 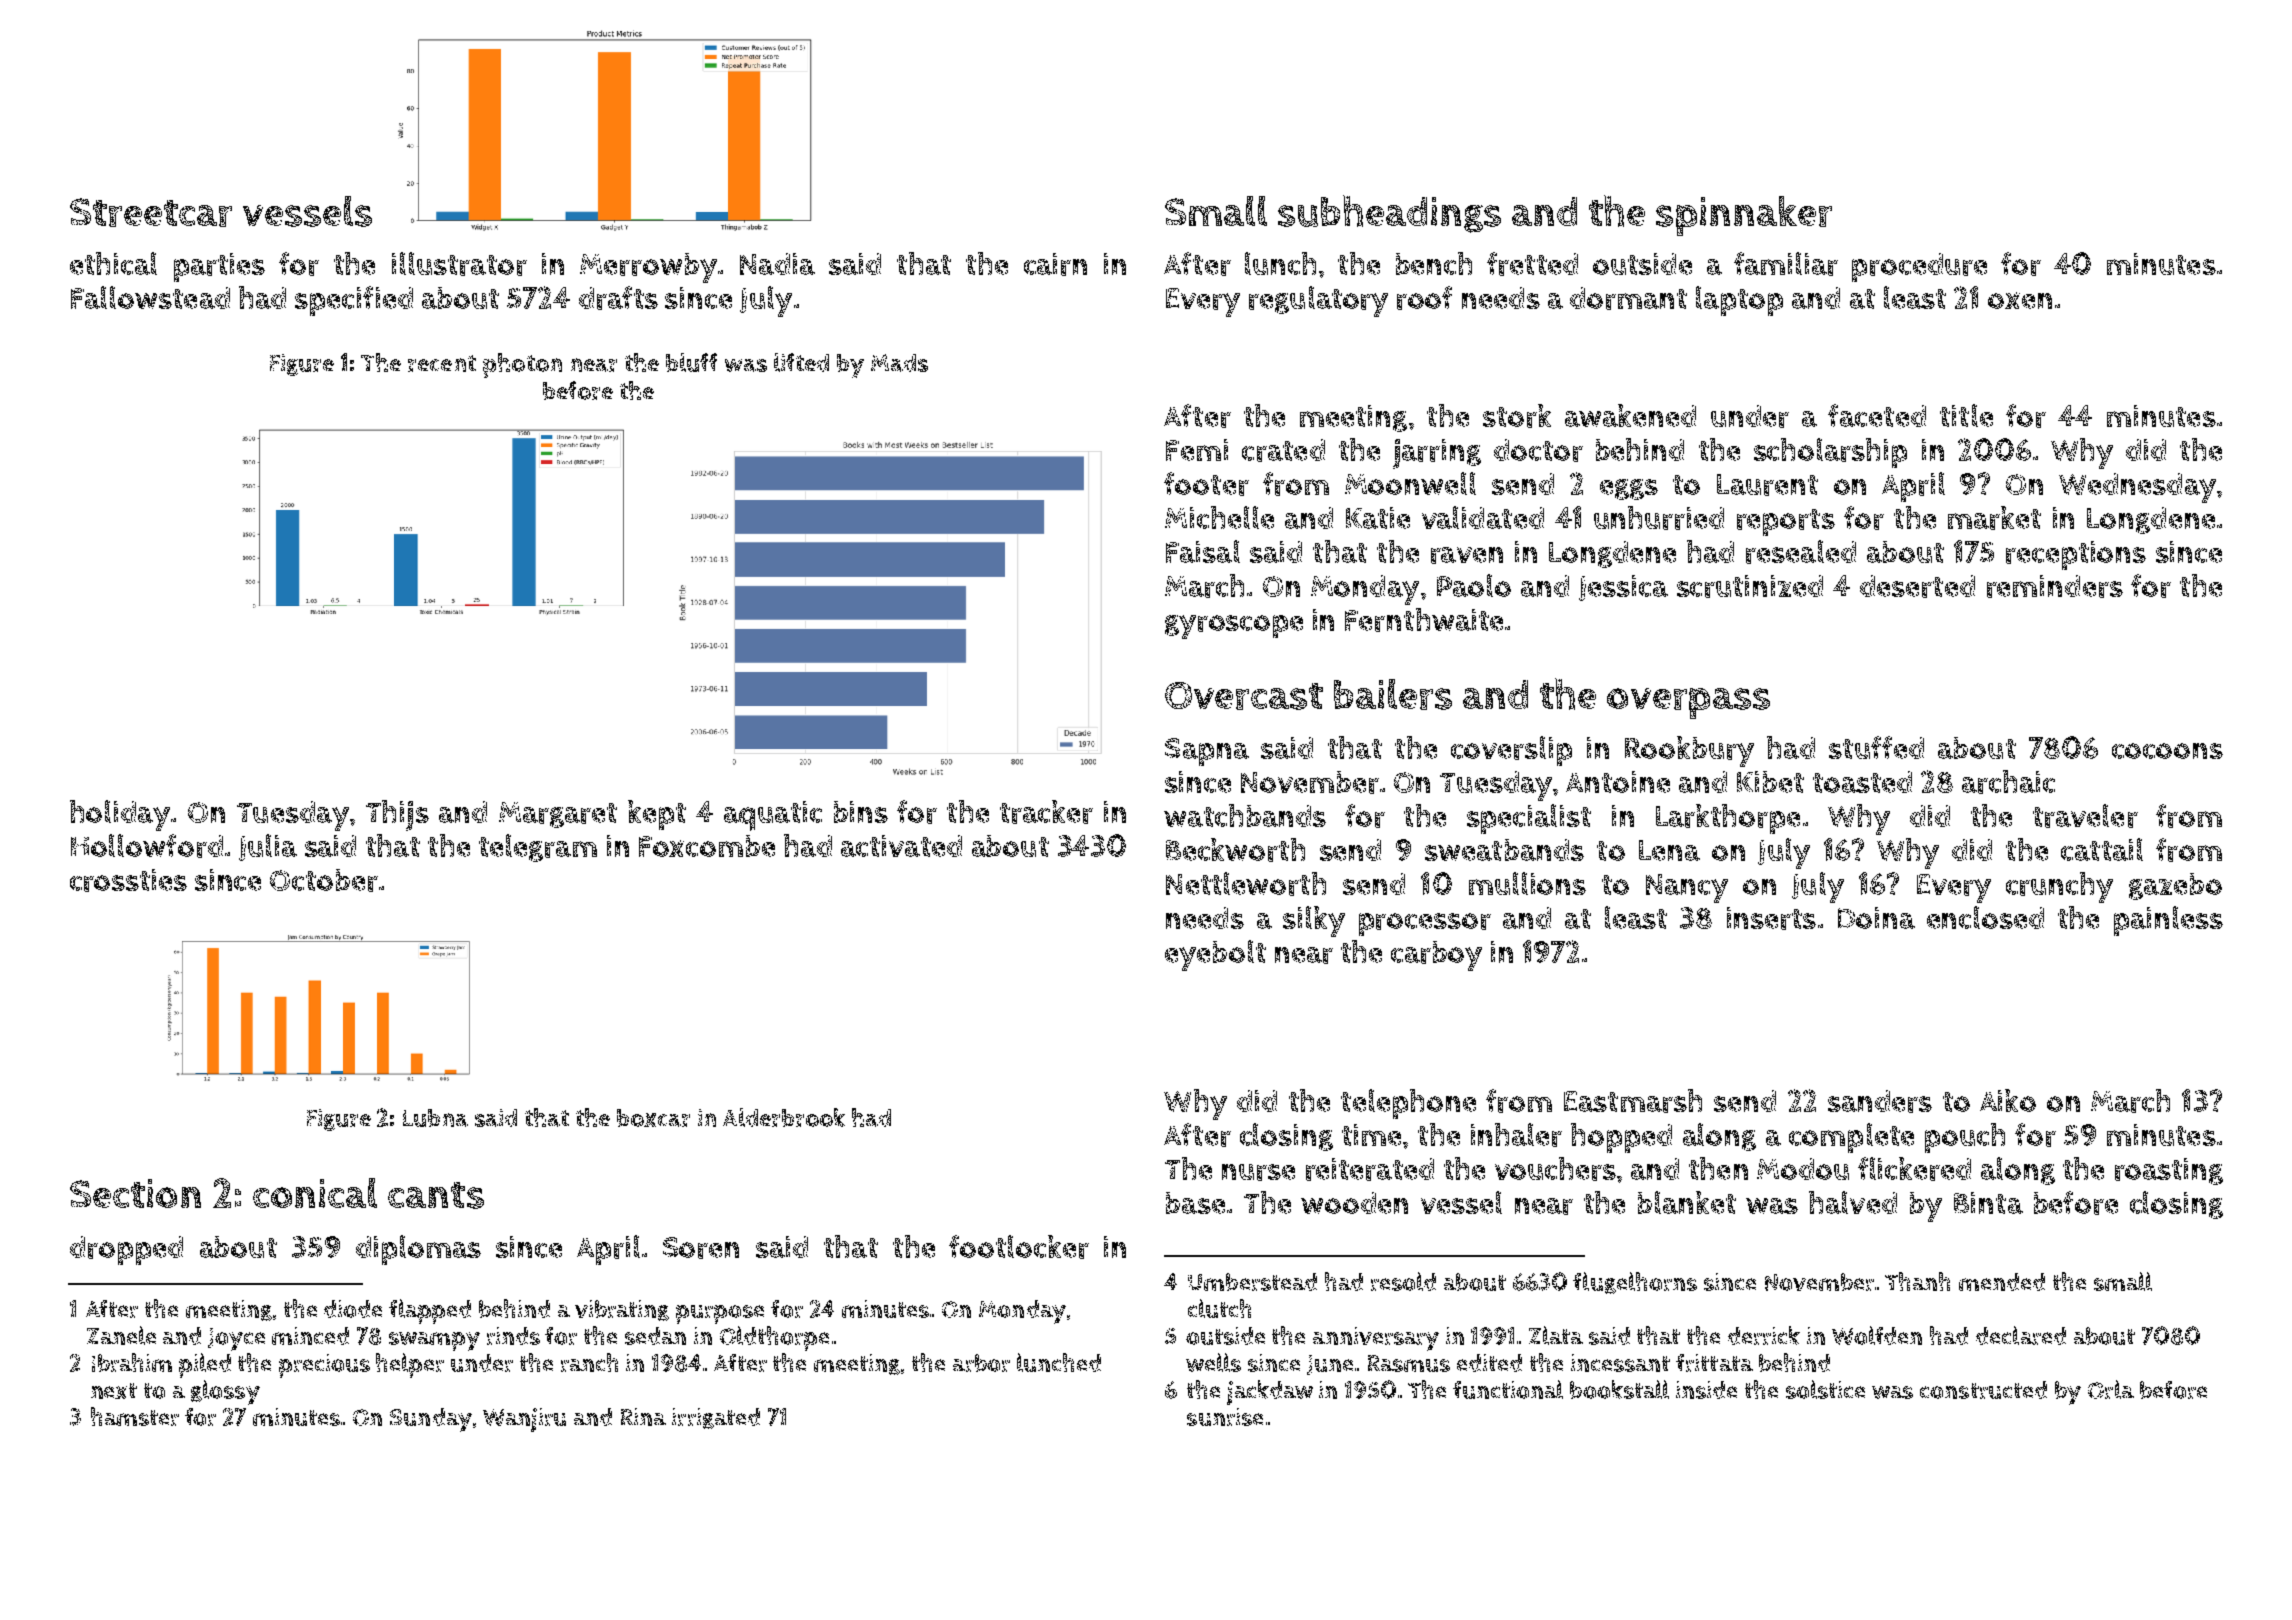 What do you see at coordinates (1714, 1363) in the screenshot?
I see `frittata` at bounding box center [1714, 1363].
